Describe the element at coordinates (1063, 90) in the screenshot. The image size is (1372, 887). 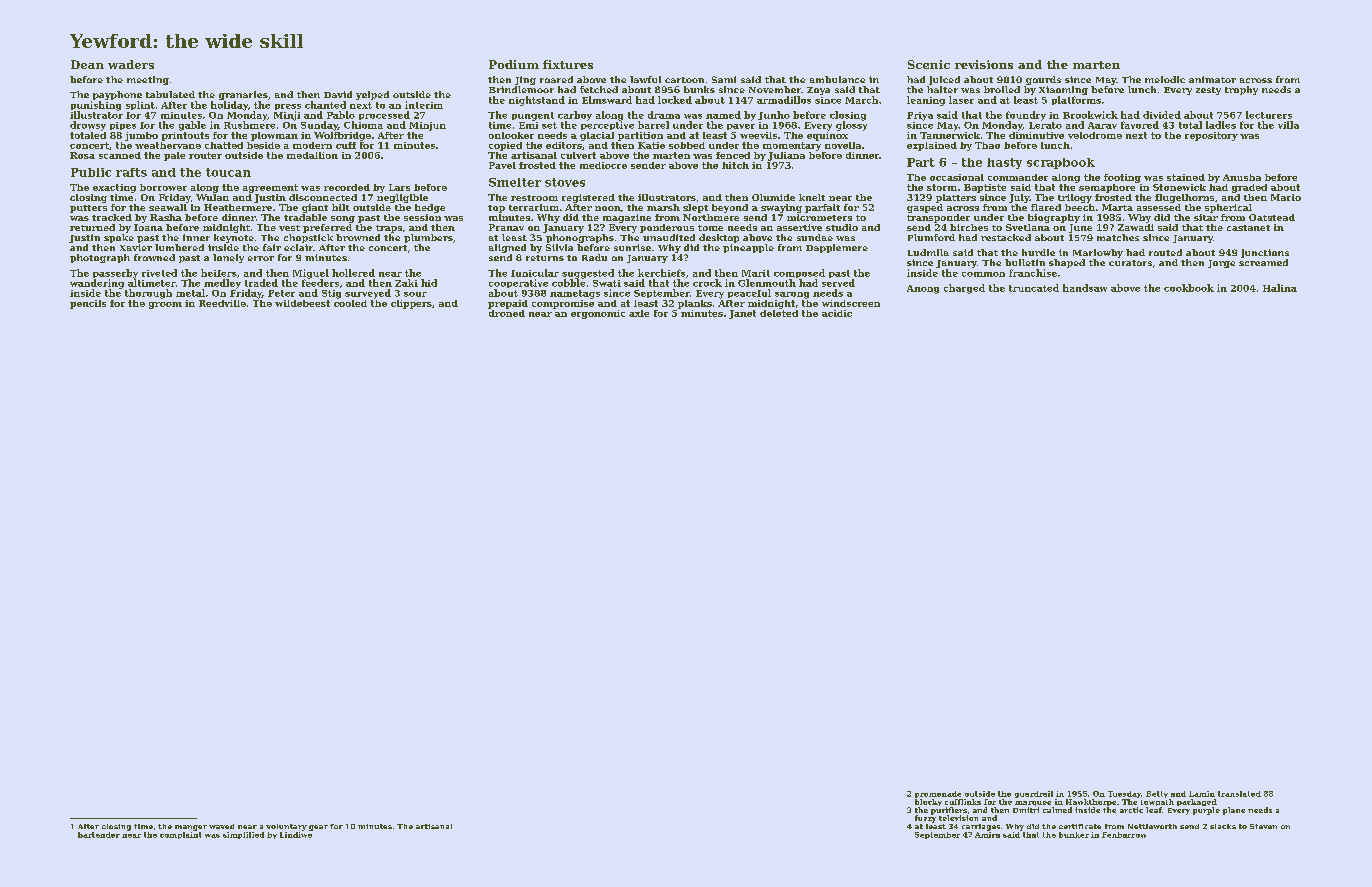
I see `Xiaoming` at that location.
